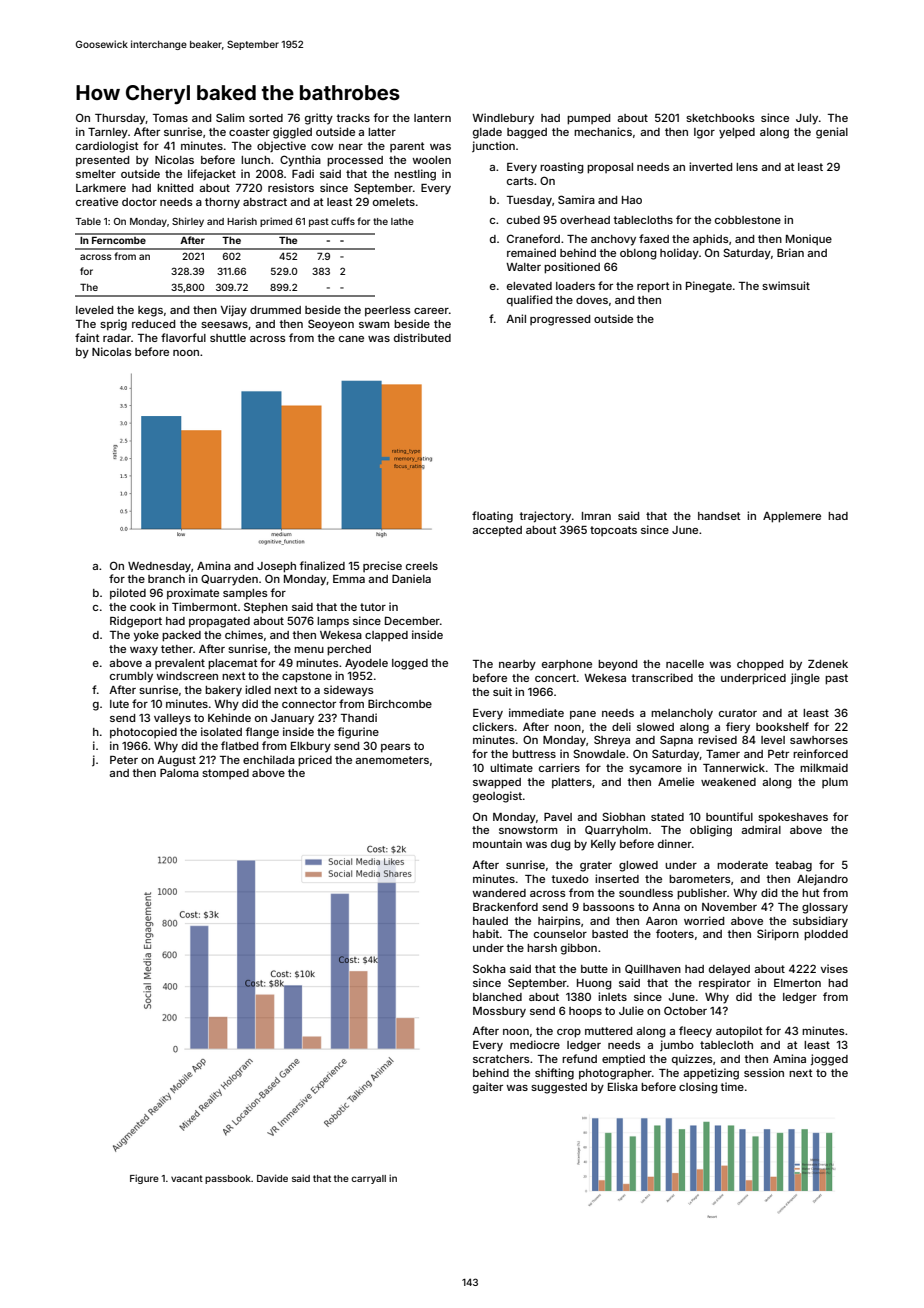 The width and height of the image is (924, 1308). I want to click on plum, so click(835, 783).
